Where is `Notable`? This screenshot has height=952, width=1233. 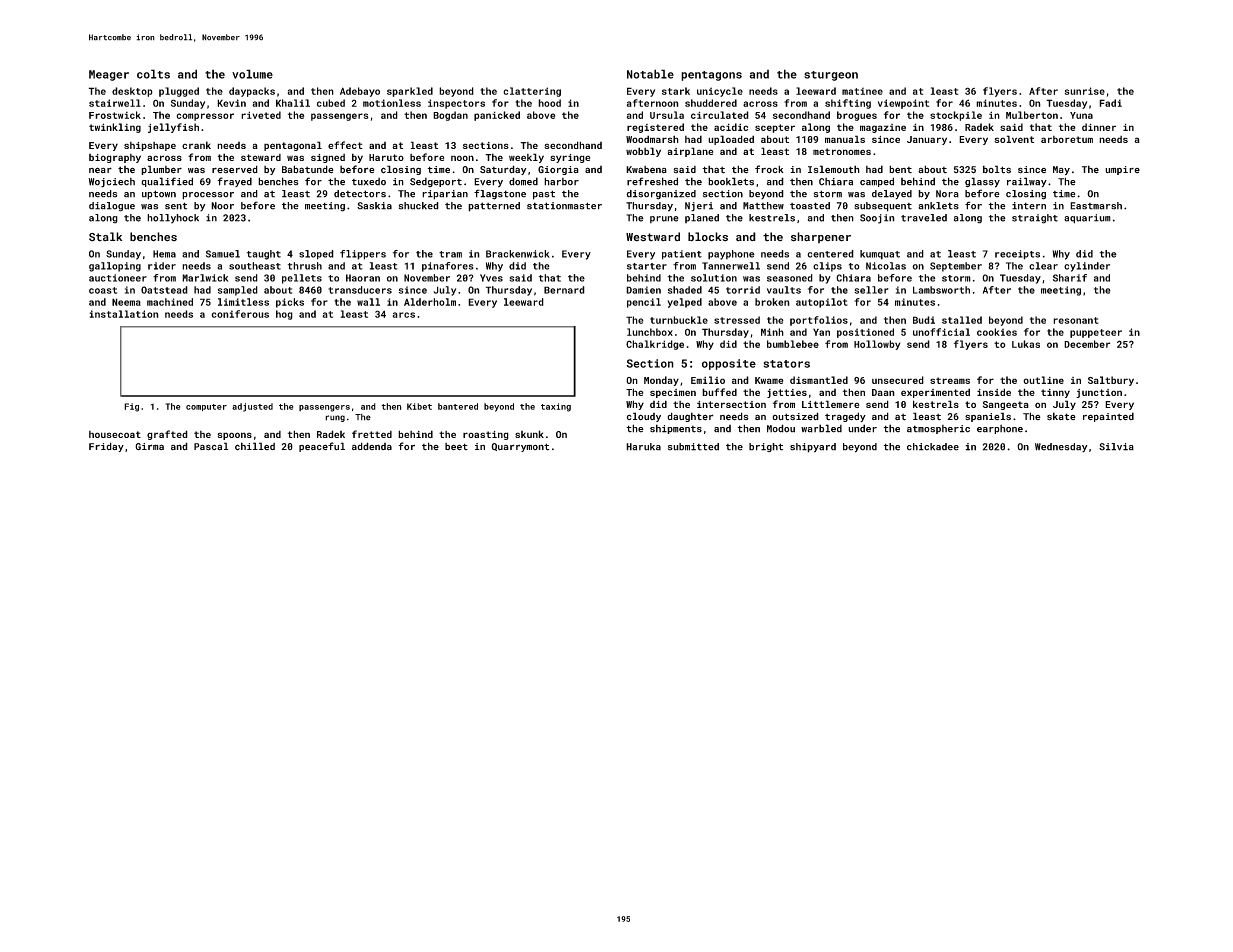
Notable is located at coordinates (650, 74).
